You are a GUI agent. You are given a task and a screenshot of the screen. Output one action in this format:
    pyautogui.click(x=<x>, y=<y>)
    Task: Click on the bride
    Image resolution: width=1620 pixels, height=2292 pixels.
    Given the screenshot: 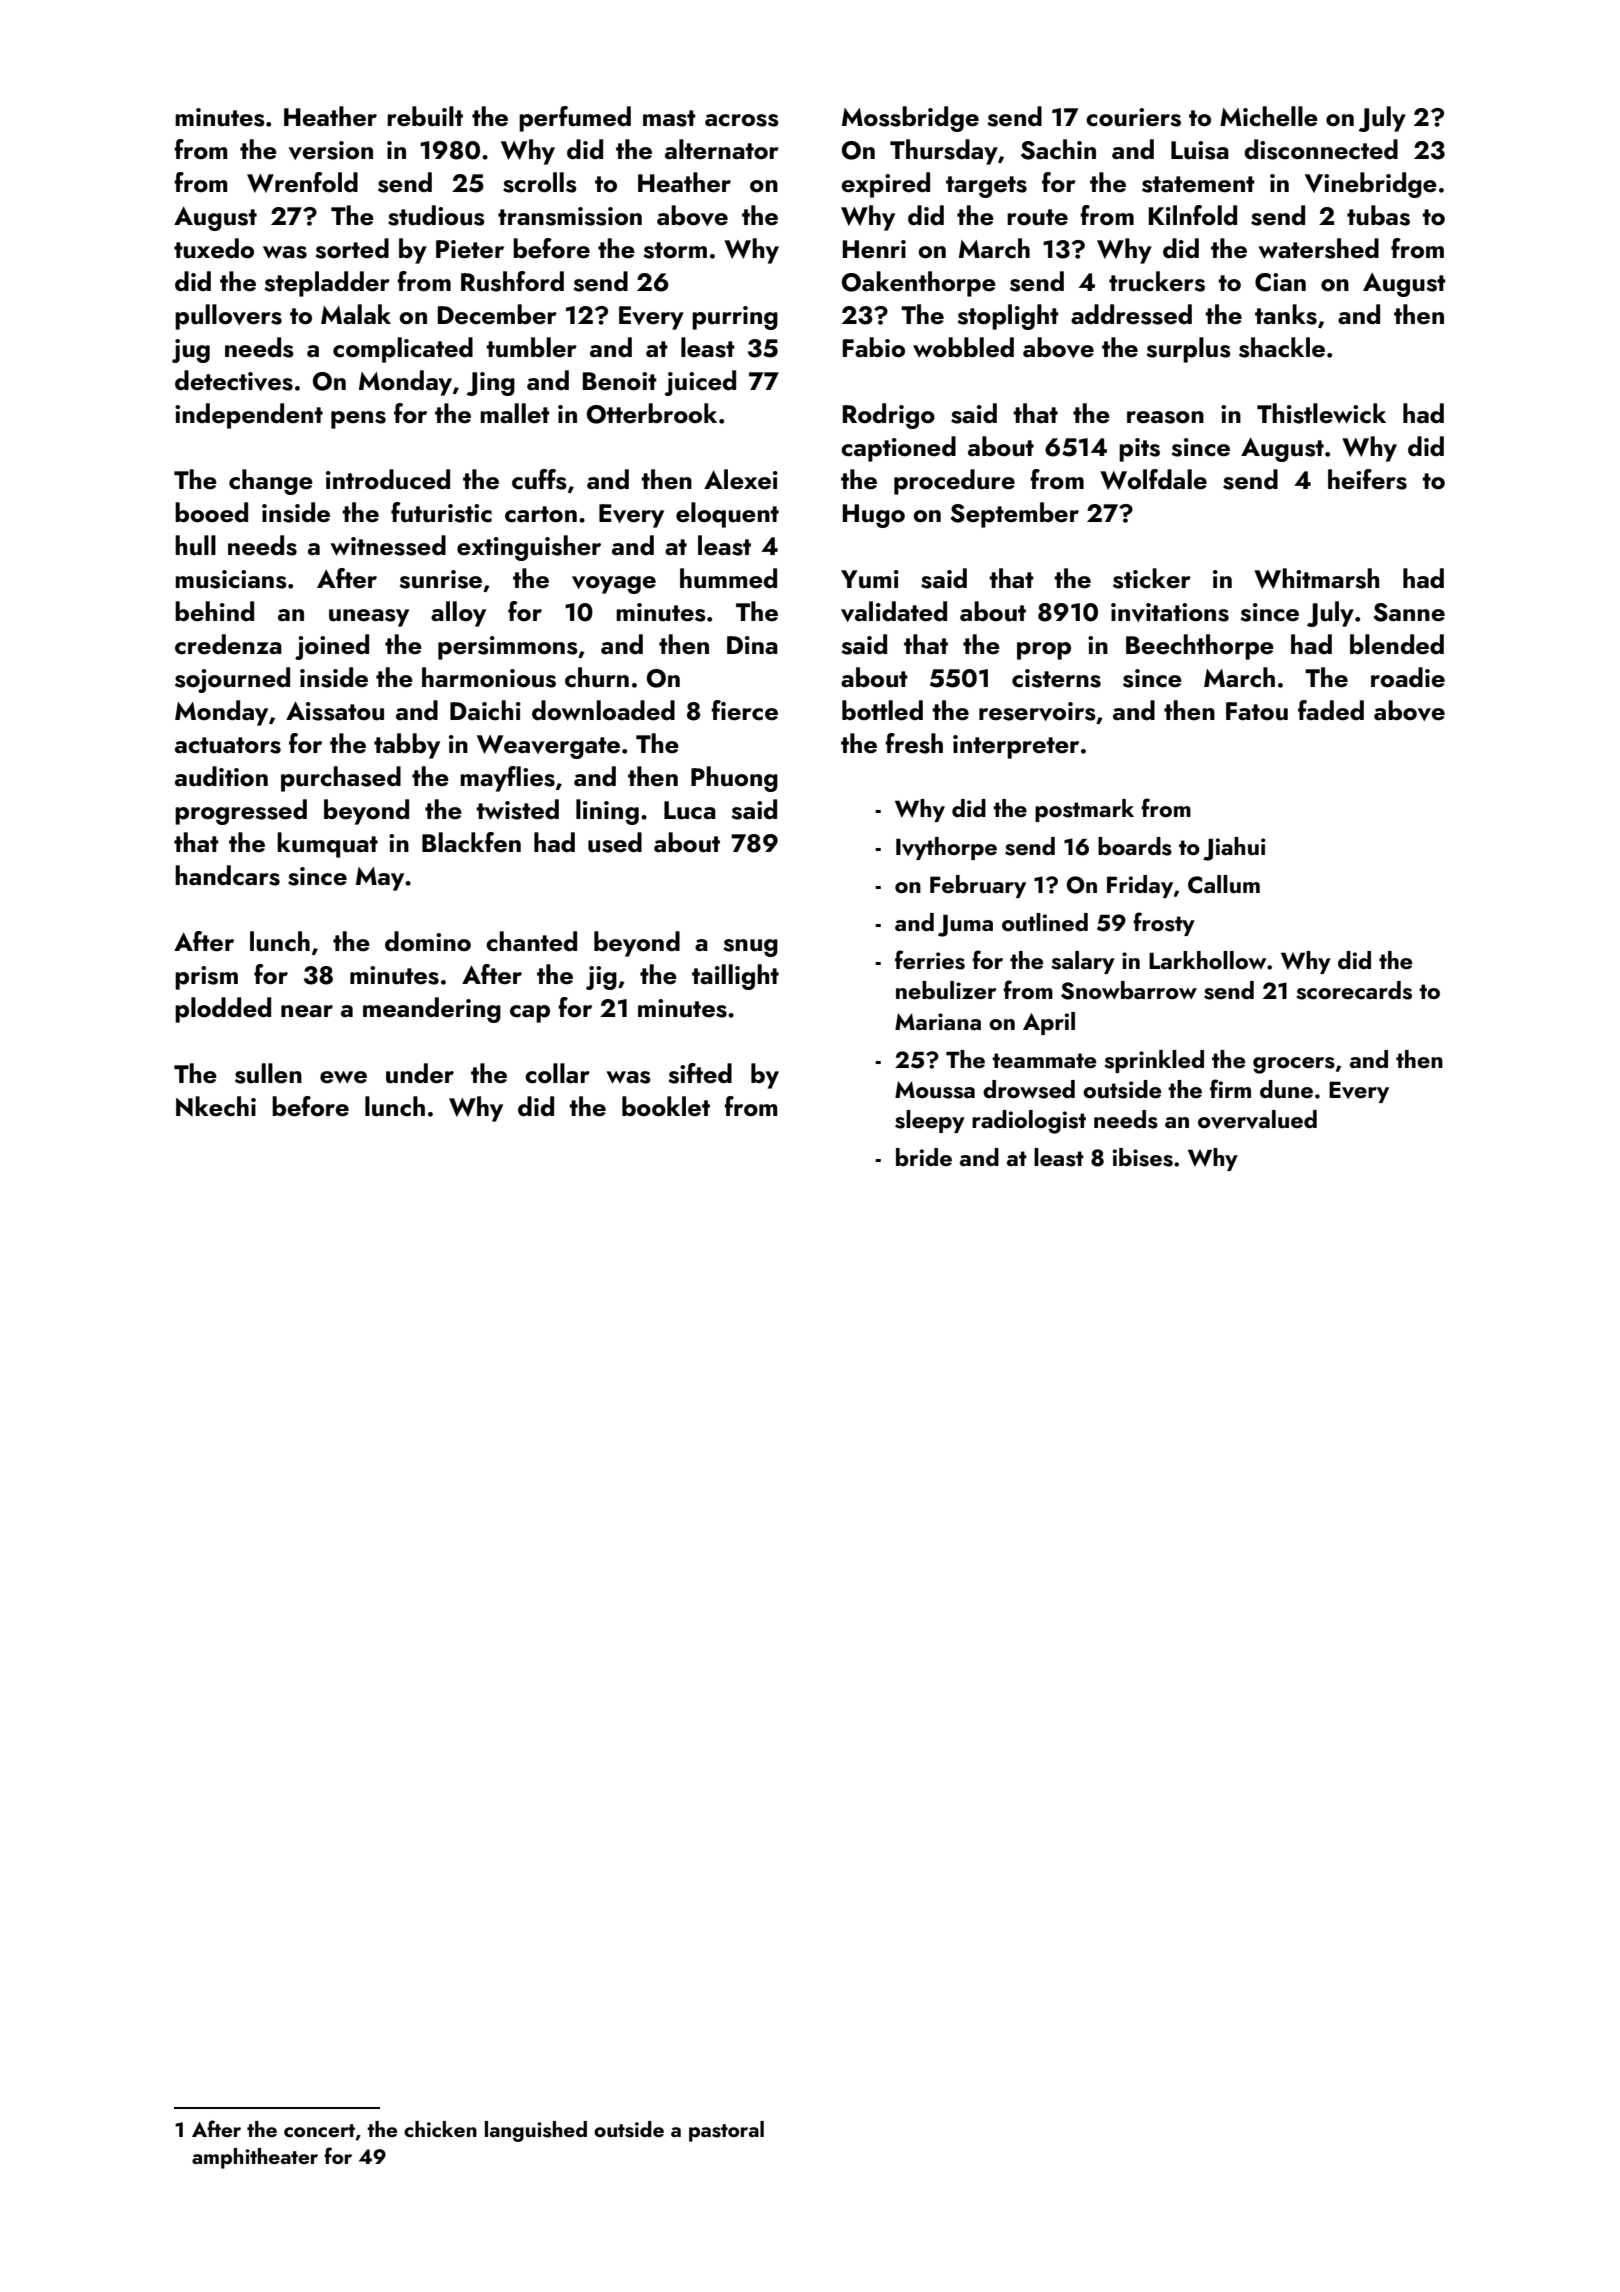 What is the action you would take?
    pyautogui.click(x=924, y=1157)
